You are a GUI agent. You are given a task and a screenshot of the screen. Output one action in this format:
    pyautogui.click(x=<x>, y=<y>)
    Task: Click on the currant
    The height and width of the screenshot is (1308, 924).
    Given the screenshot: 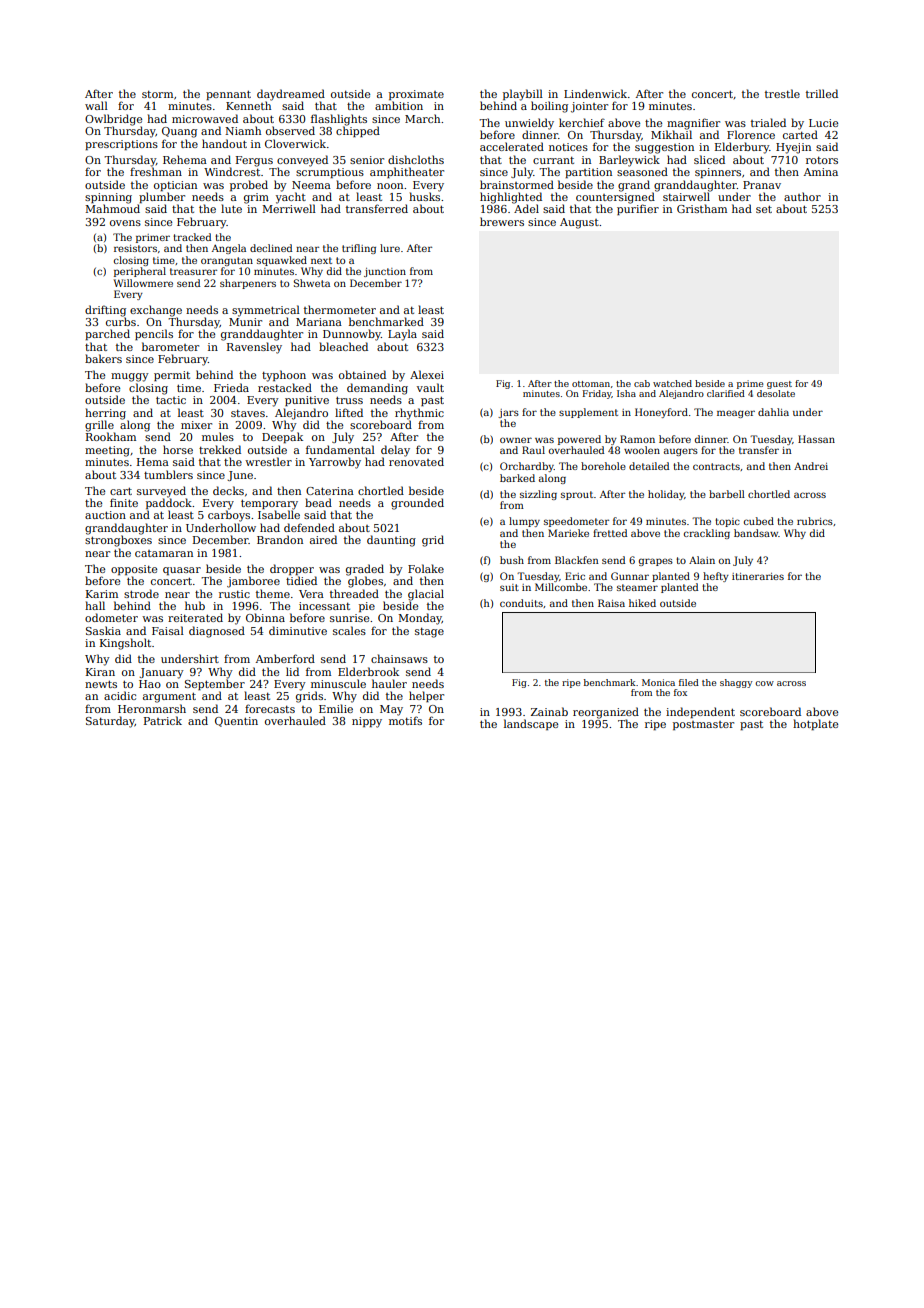 What is the action you would take?
    pyautogui.click(x=553, y=160)
